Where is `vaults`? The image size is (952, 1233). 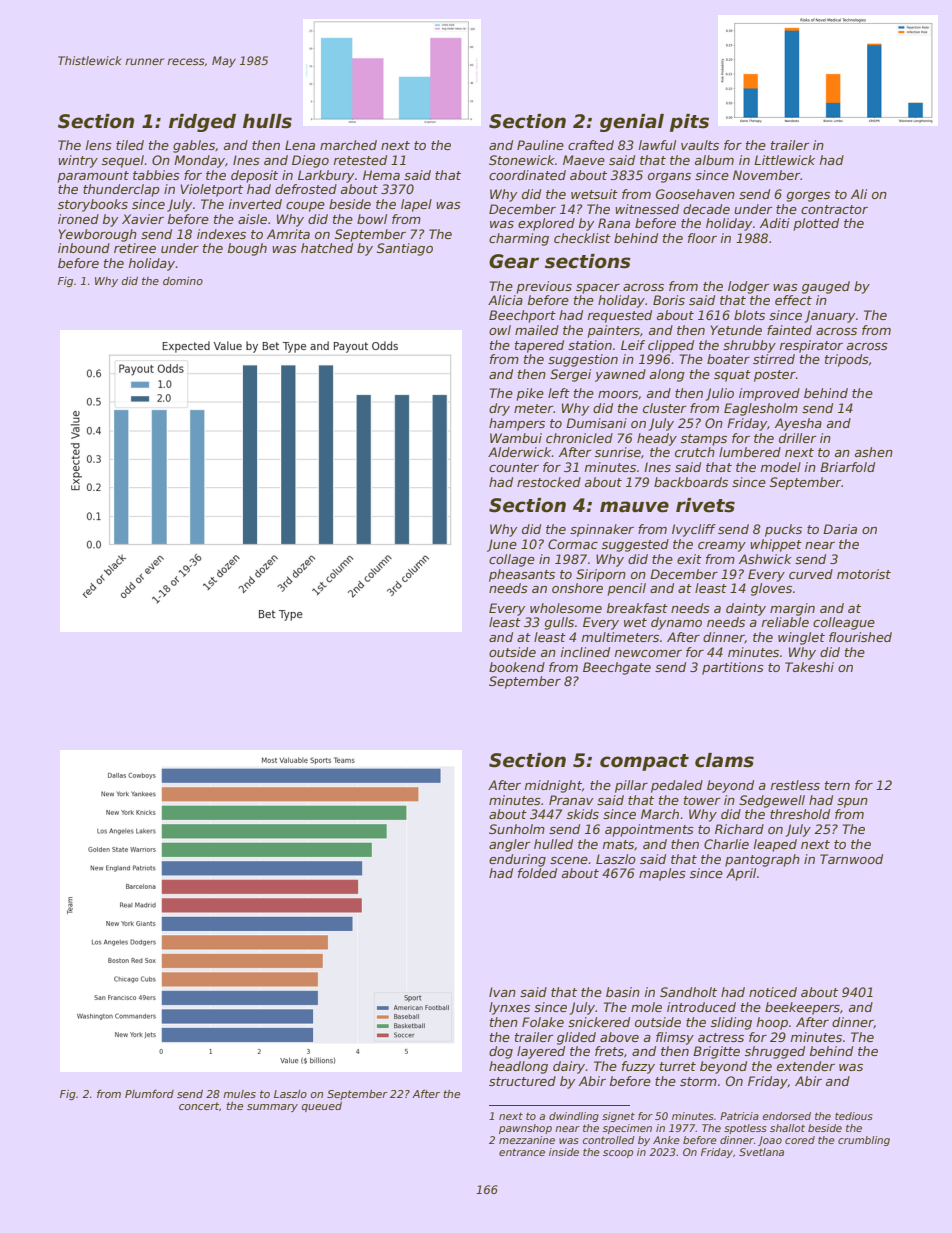
vaults is located at coordinates (700, 145).
